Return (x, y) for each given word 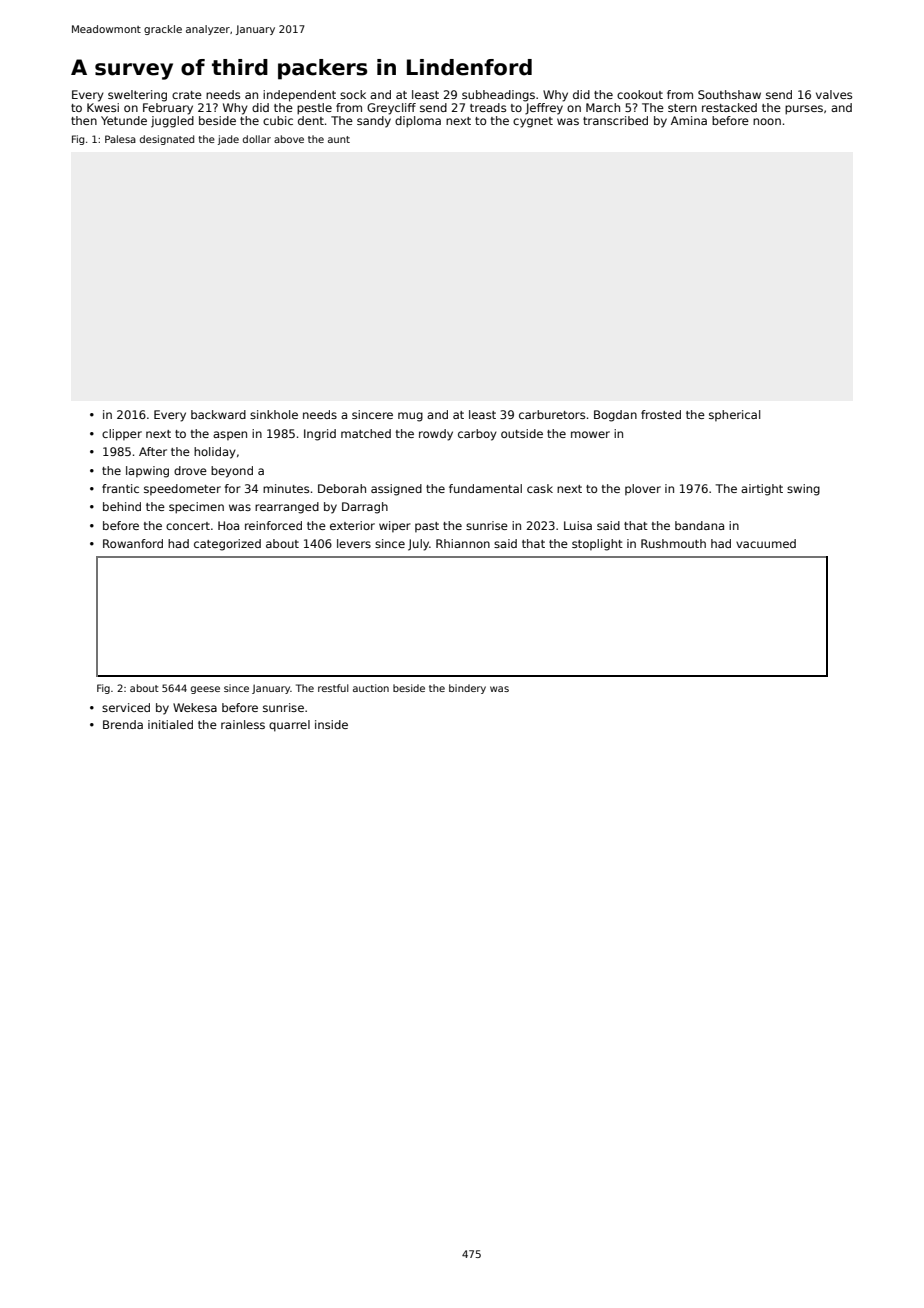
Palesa (120, 139)
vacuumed (766, 543)
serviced (126, 707)
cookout (640, 94)
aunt (339, 139)
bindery (467, 689)
